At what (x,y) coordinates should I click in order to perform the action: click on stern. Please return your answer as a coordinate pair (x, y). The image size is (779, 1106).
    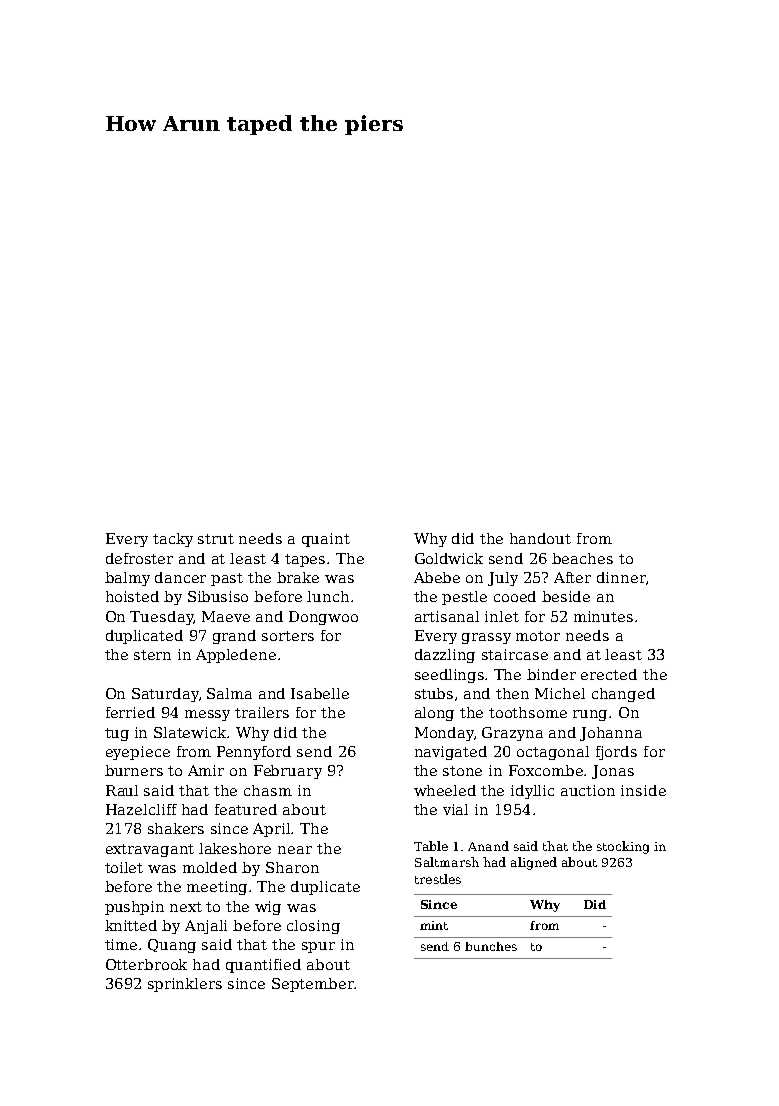
    Looking at the image, I should click on (152, 655).
